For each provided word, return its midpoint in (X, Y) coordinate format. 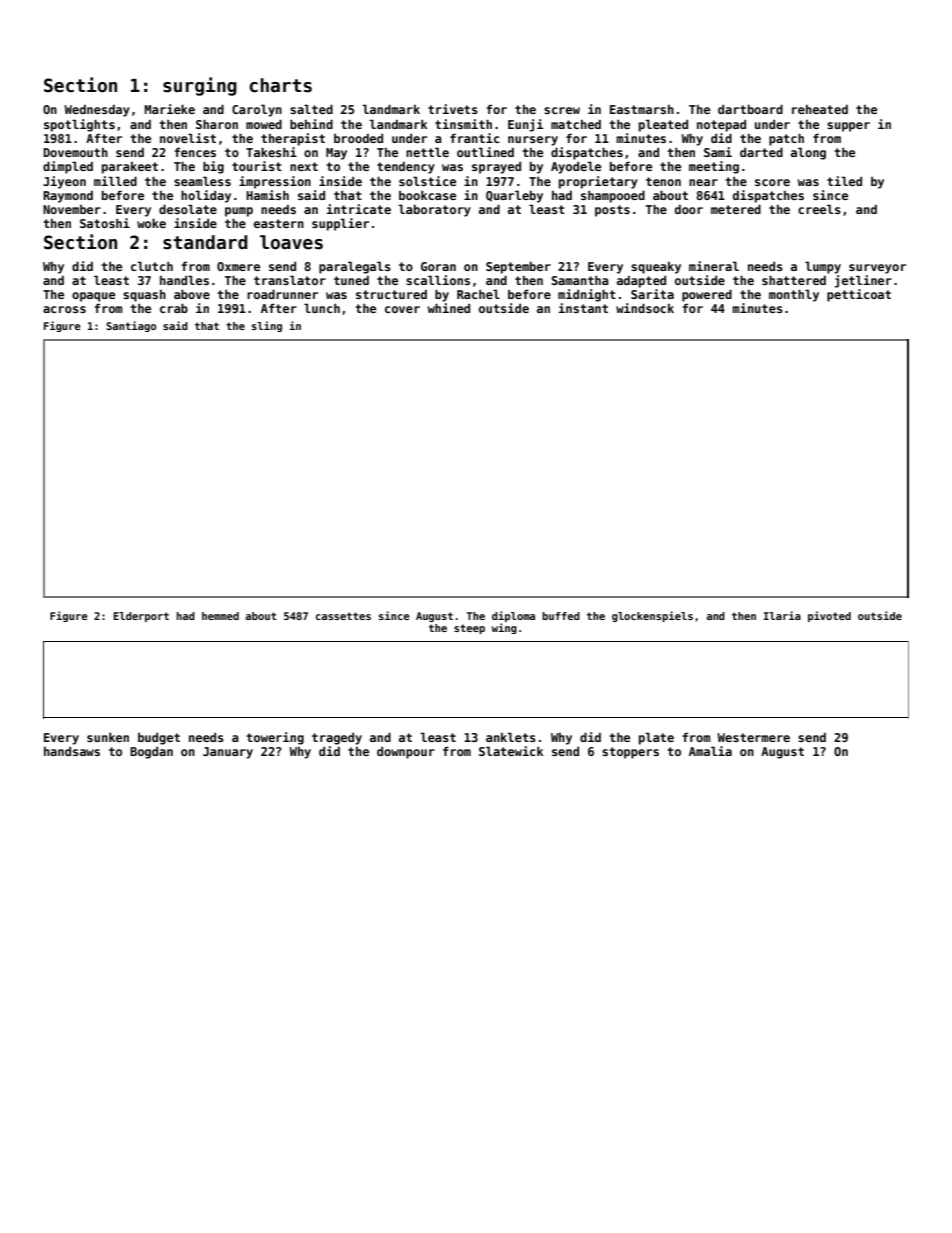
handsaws (72, 751)
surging (200, 86)
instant (583, 308)
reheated (820, 109)
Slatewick (511, 751)
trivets (453, 109)
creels (819, 209)
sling (267, 326)
